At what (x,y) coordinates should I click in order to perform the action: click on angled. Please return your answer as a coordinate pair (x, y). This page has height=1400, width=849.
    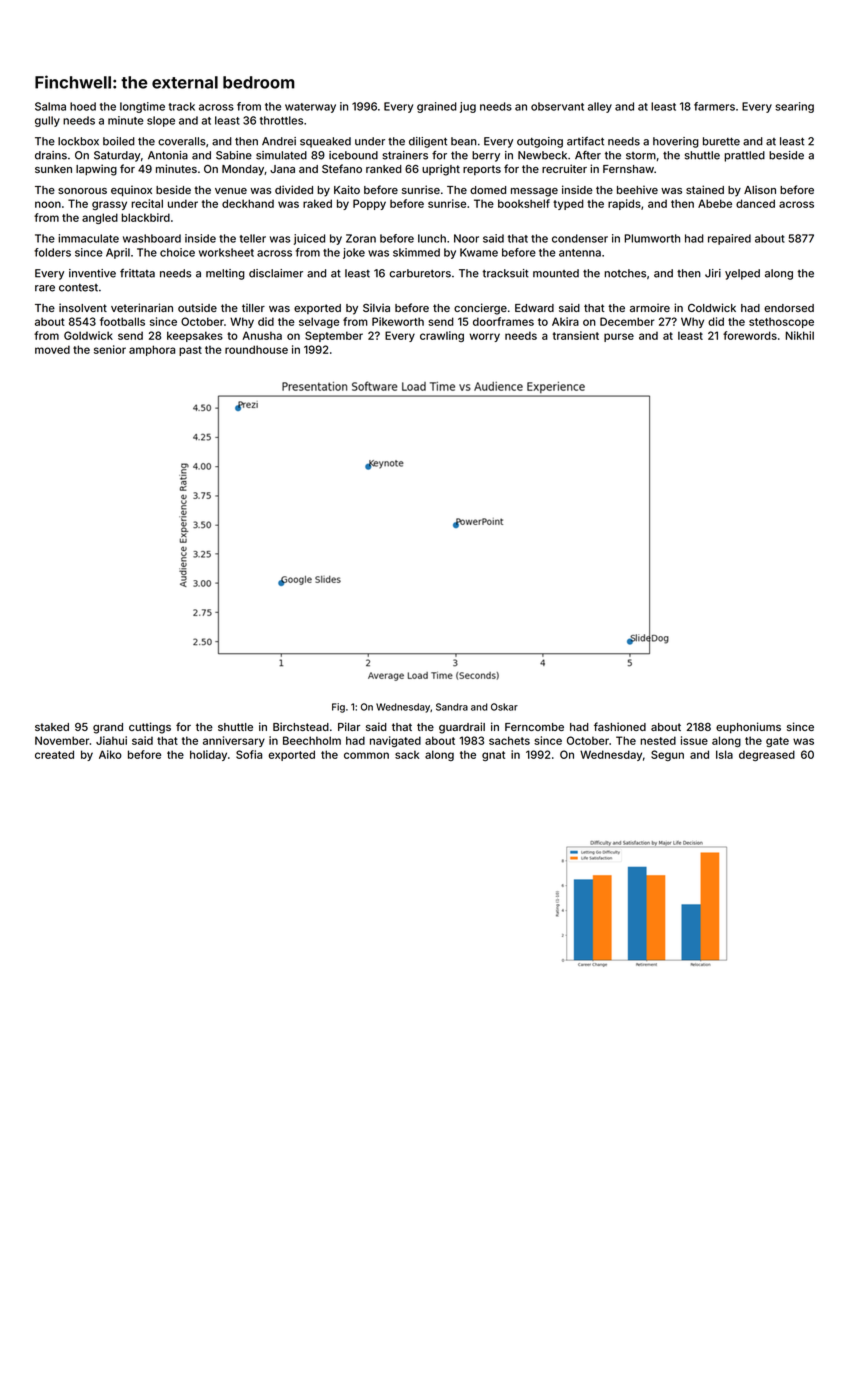
    Looking at the image, I should click on (100, 218).
